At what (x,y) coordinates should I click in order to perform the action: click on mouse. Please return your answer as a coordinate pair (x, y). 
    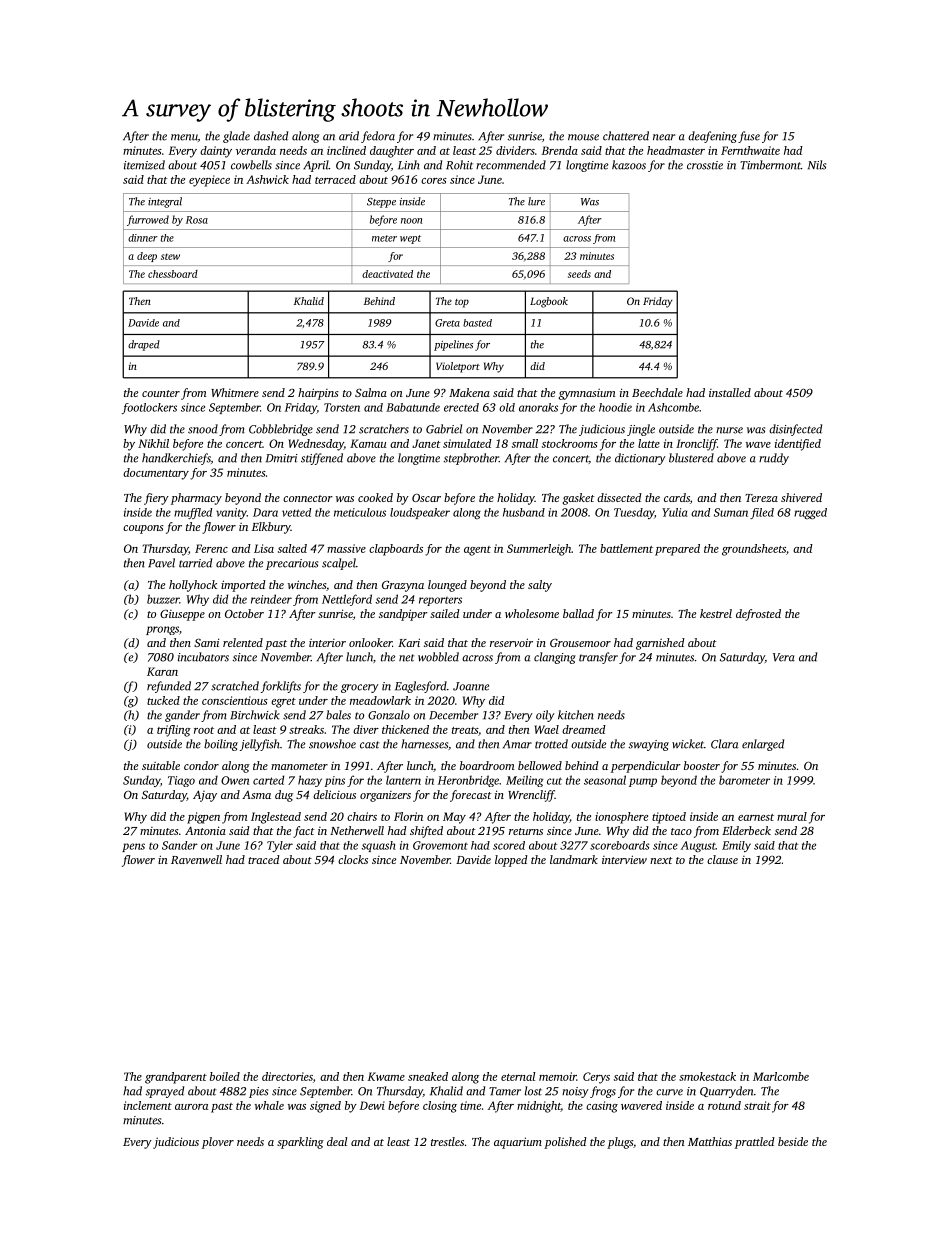
    Looking at the image, I should click on (583, 137).
